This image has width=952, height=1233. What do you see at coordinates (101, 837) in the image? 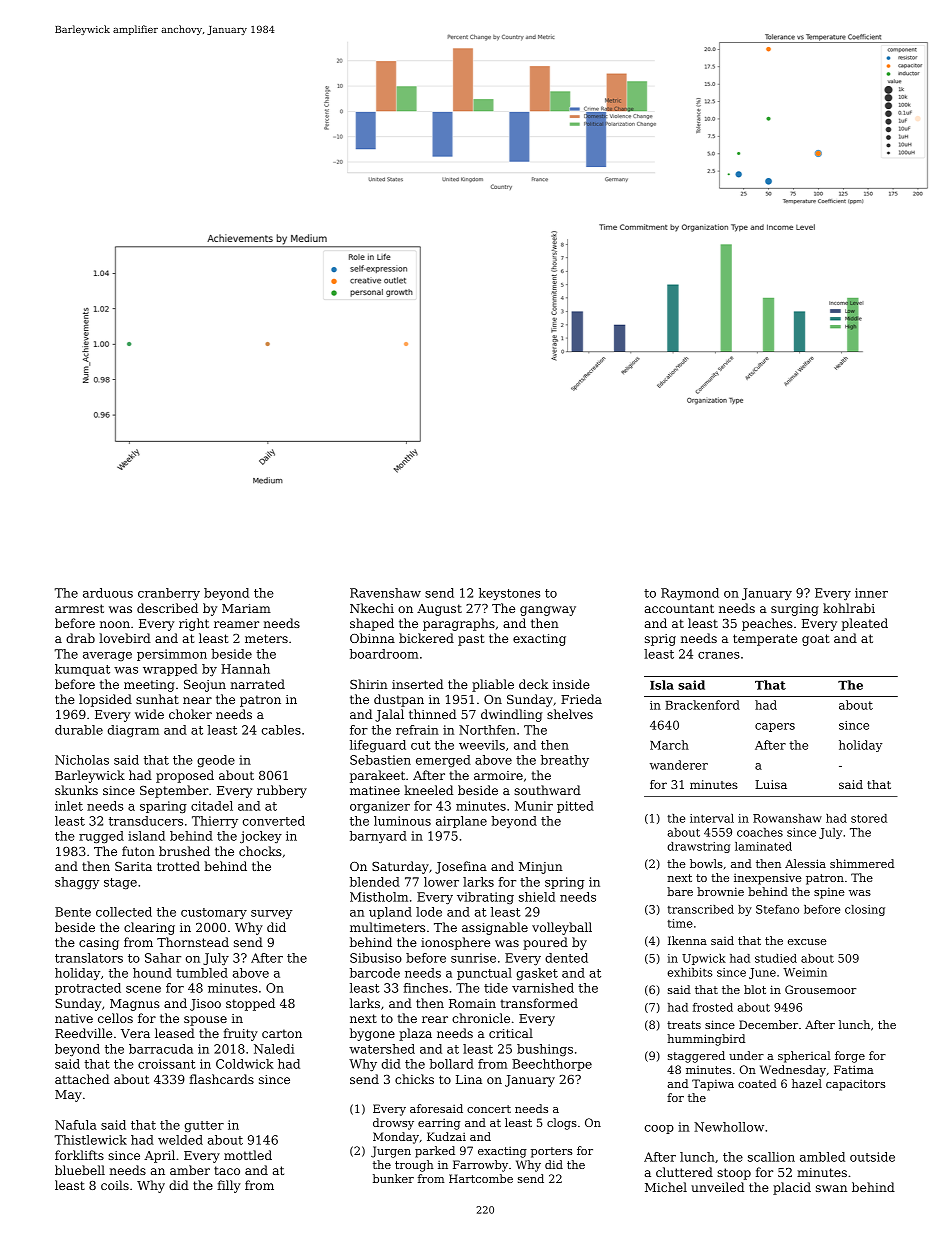
I see `rugged` at bounding box center [101, 837].
